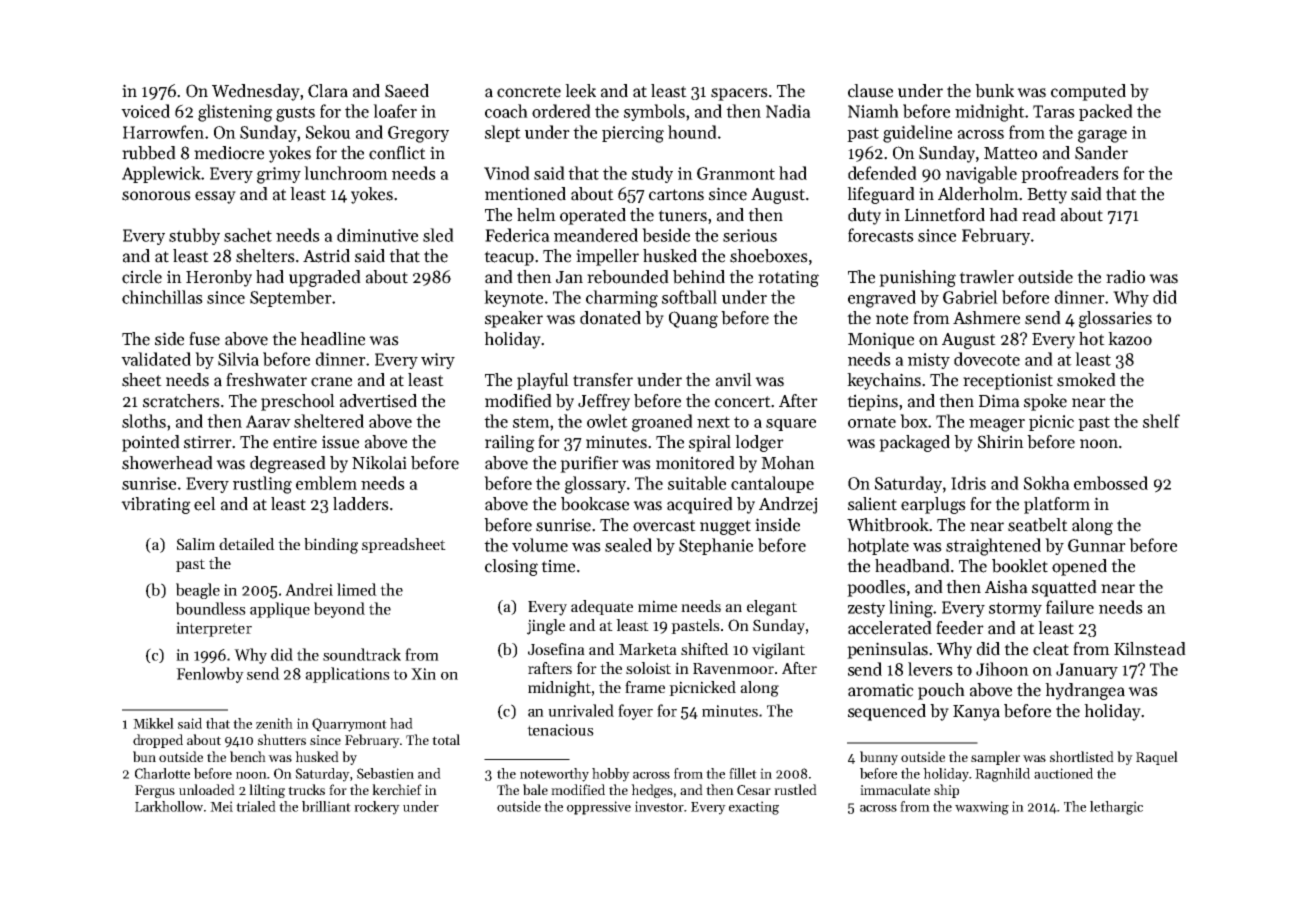 The height and width of the page is (924, 1308). I want to click on Betty, so click(1047, 196).
